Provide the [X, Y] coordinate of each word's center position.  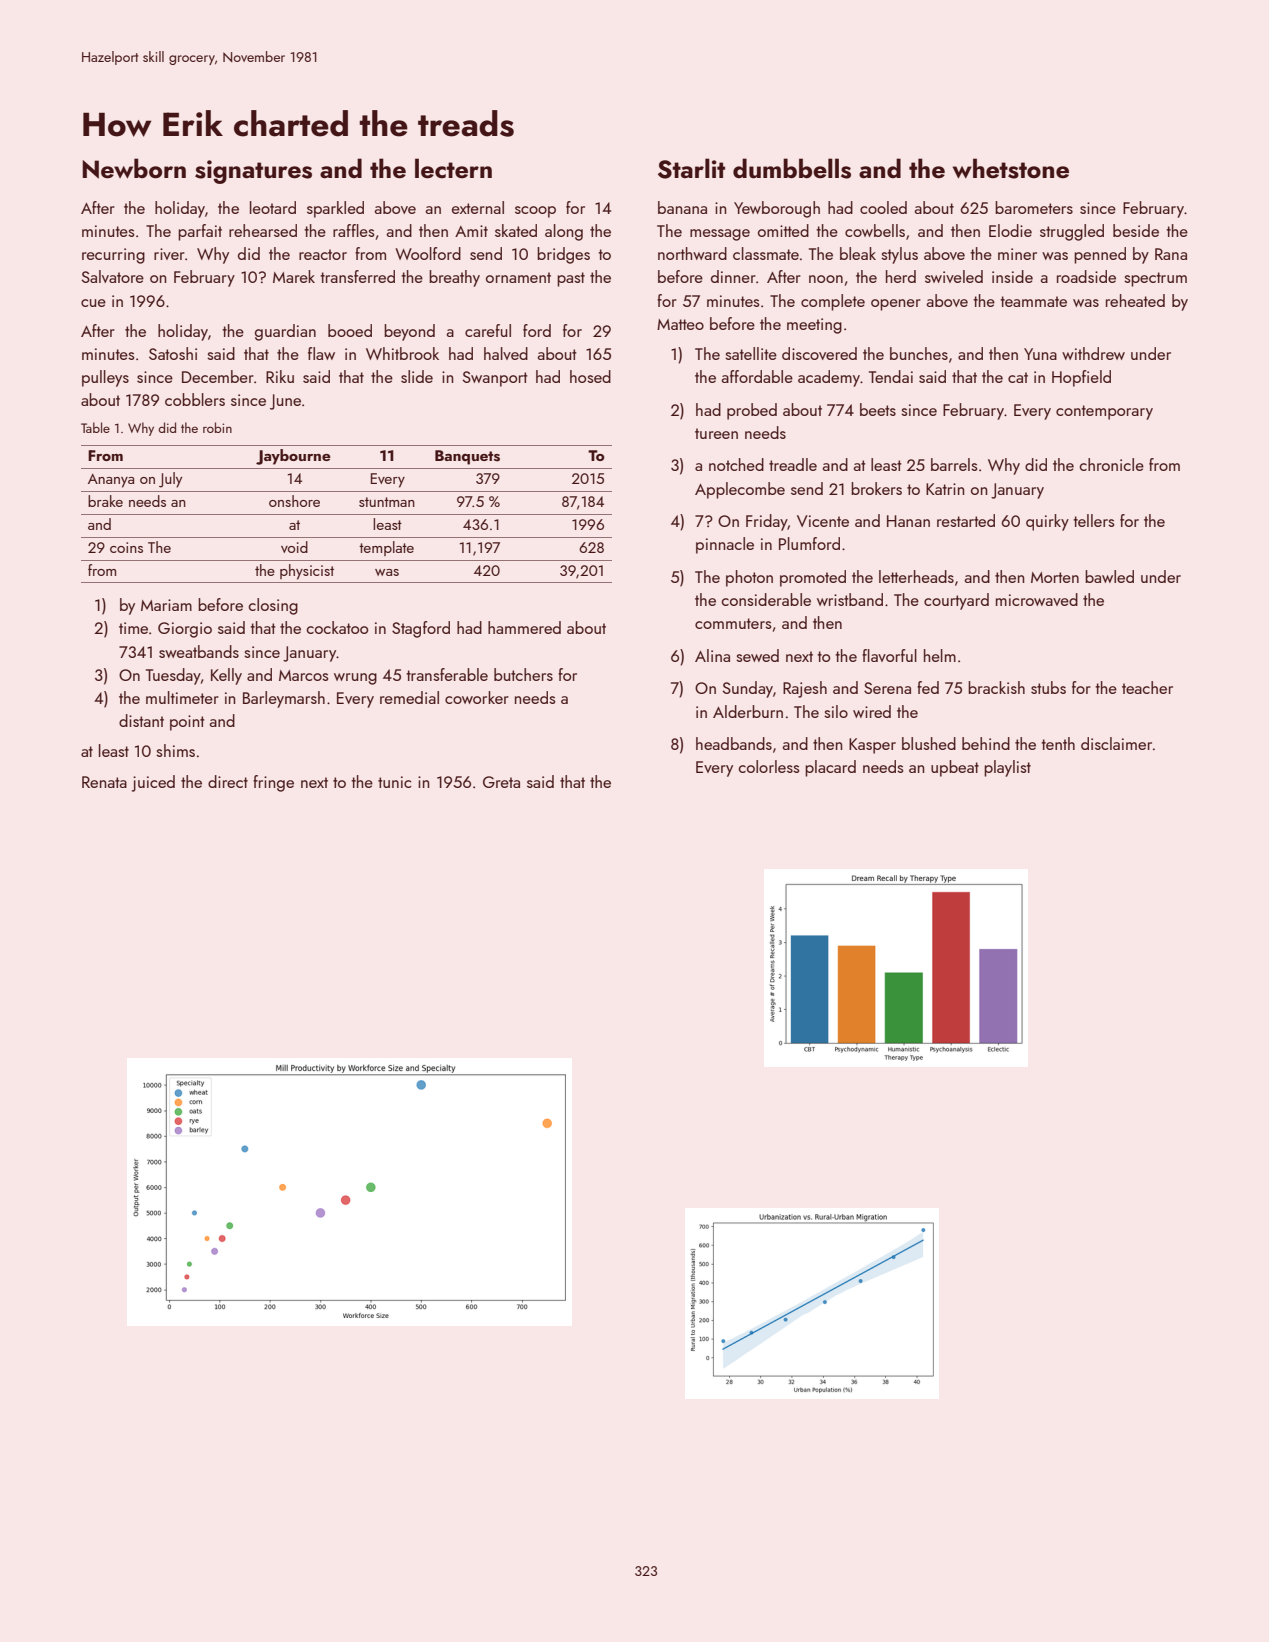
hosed [590, 376]
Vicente [823, 521]
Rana [1171, 254]
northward [692, 253]
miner [1017, 254]
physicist [307, 572]
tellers [1093, 520]
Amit [471, 231]
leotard [273, 207]
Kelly [226, 676]
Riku [280, 376]
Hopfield [1081, 378]
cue [93, 303]
